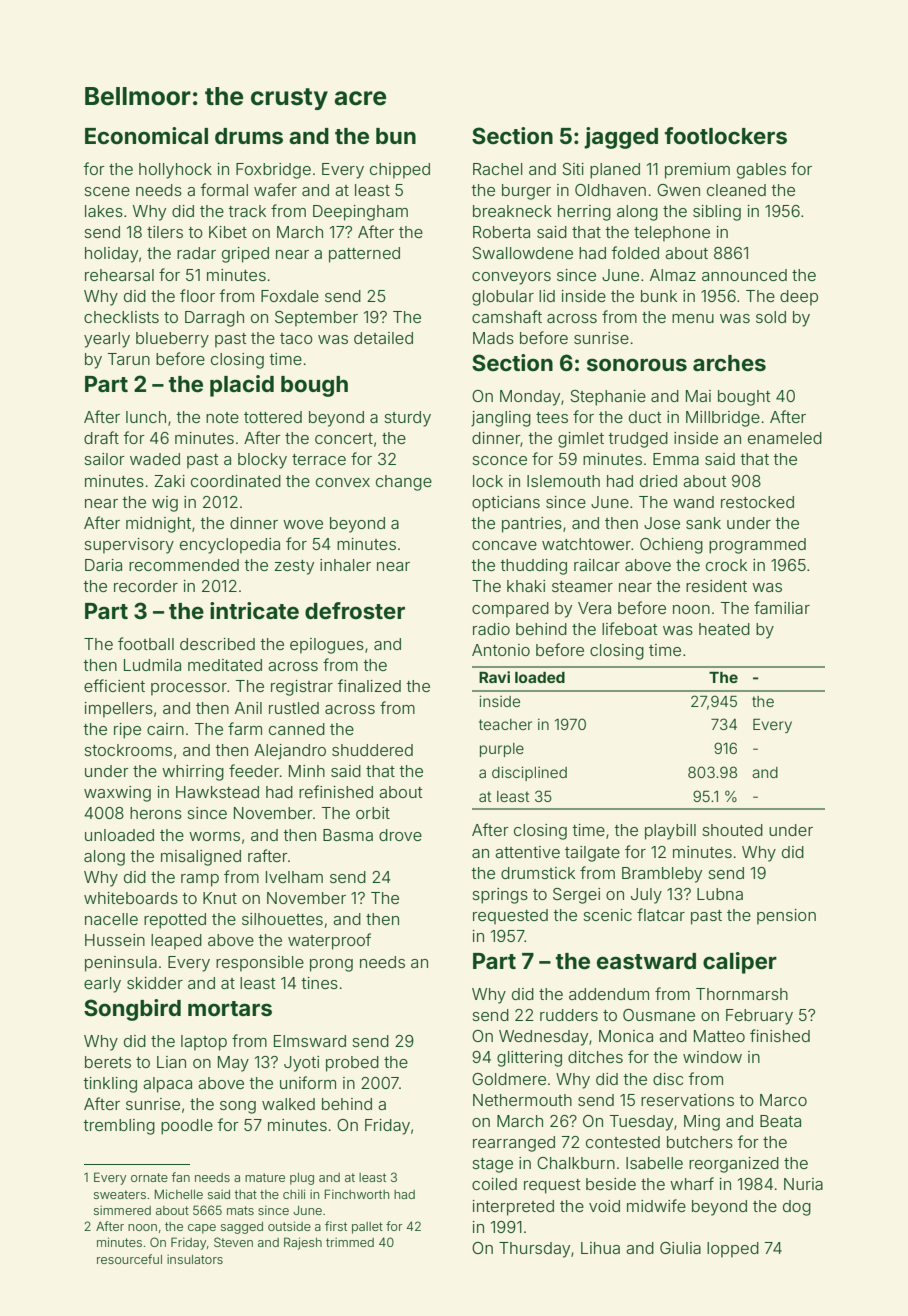  Describe the element at coordinates (527, 852) in the screenshot. I see `attentive` at that location.
